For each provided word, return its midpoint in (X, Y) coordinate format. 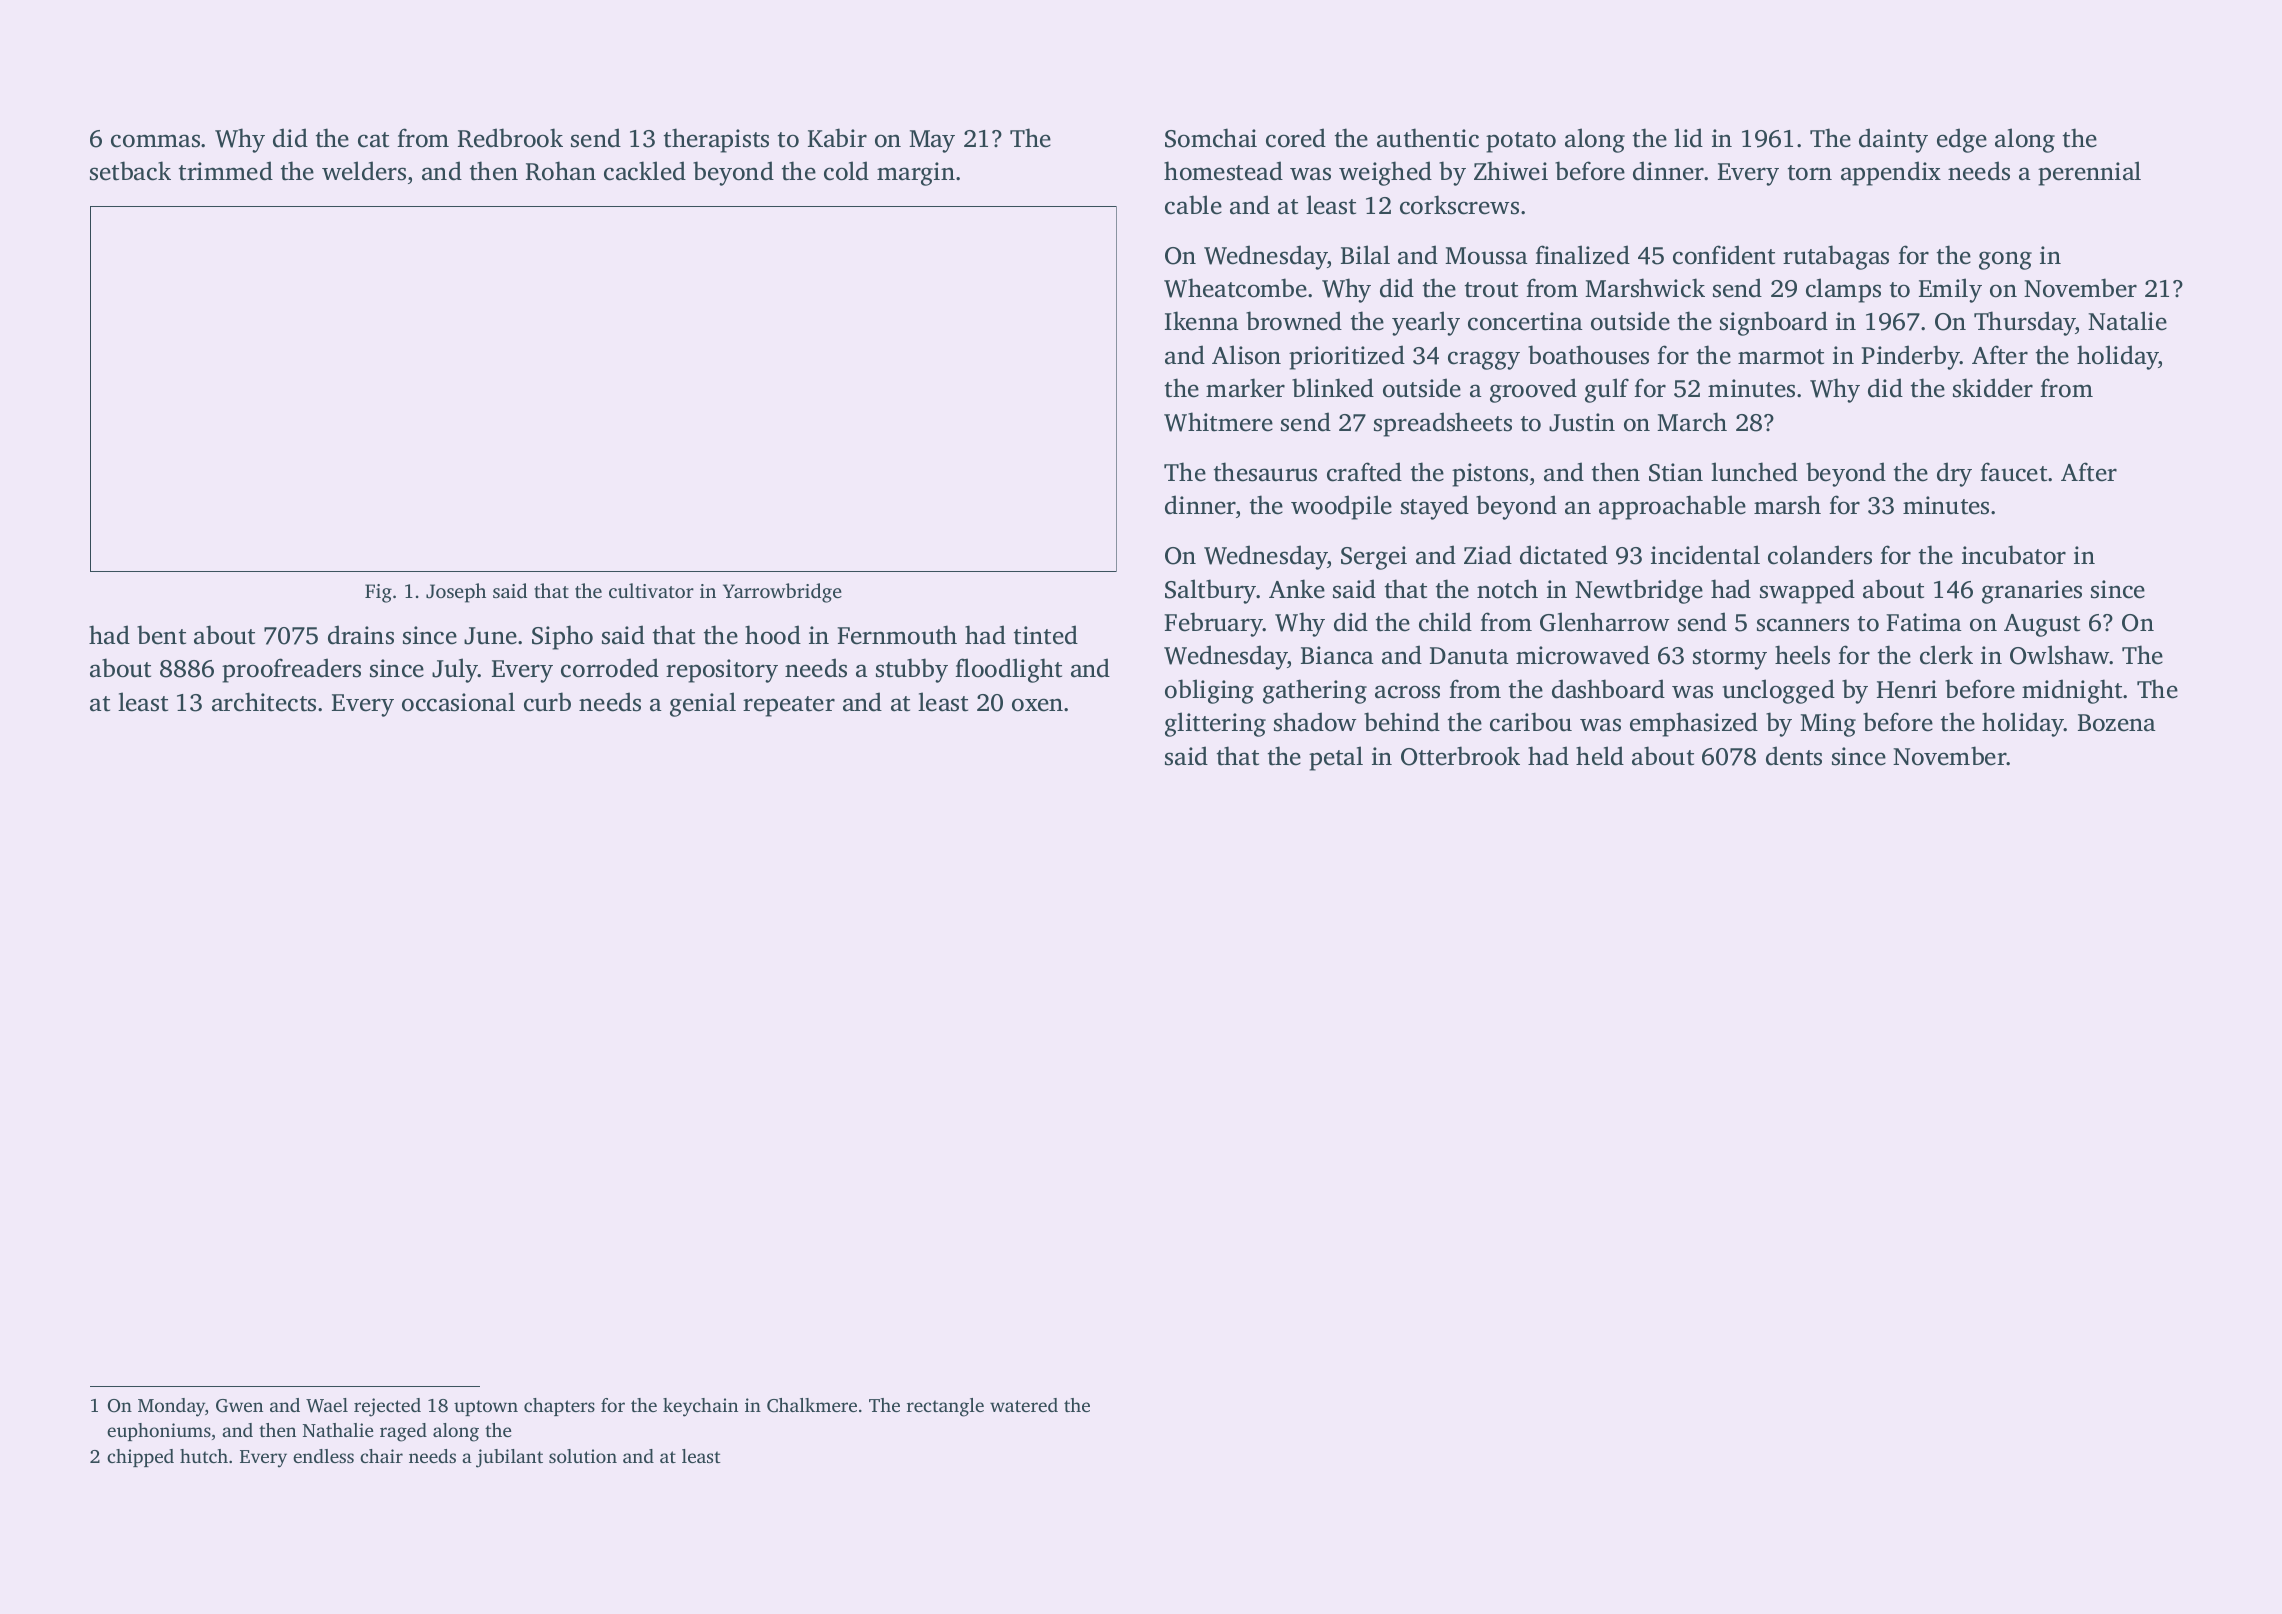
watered (1024, 1405)
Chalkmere (812, 1405)
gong (2005, 260)
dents (1794, 756)
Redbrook (510, 138)
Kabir (837, 138)
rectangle (945, 1407)
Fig (378, 593)
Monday (171, 1407)
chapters (559, 1407)
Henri (1907, 689)
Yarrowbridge (782, 593)
